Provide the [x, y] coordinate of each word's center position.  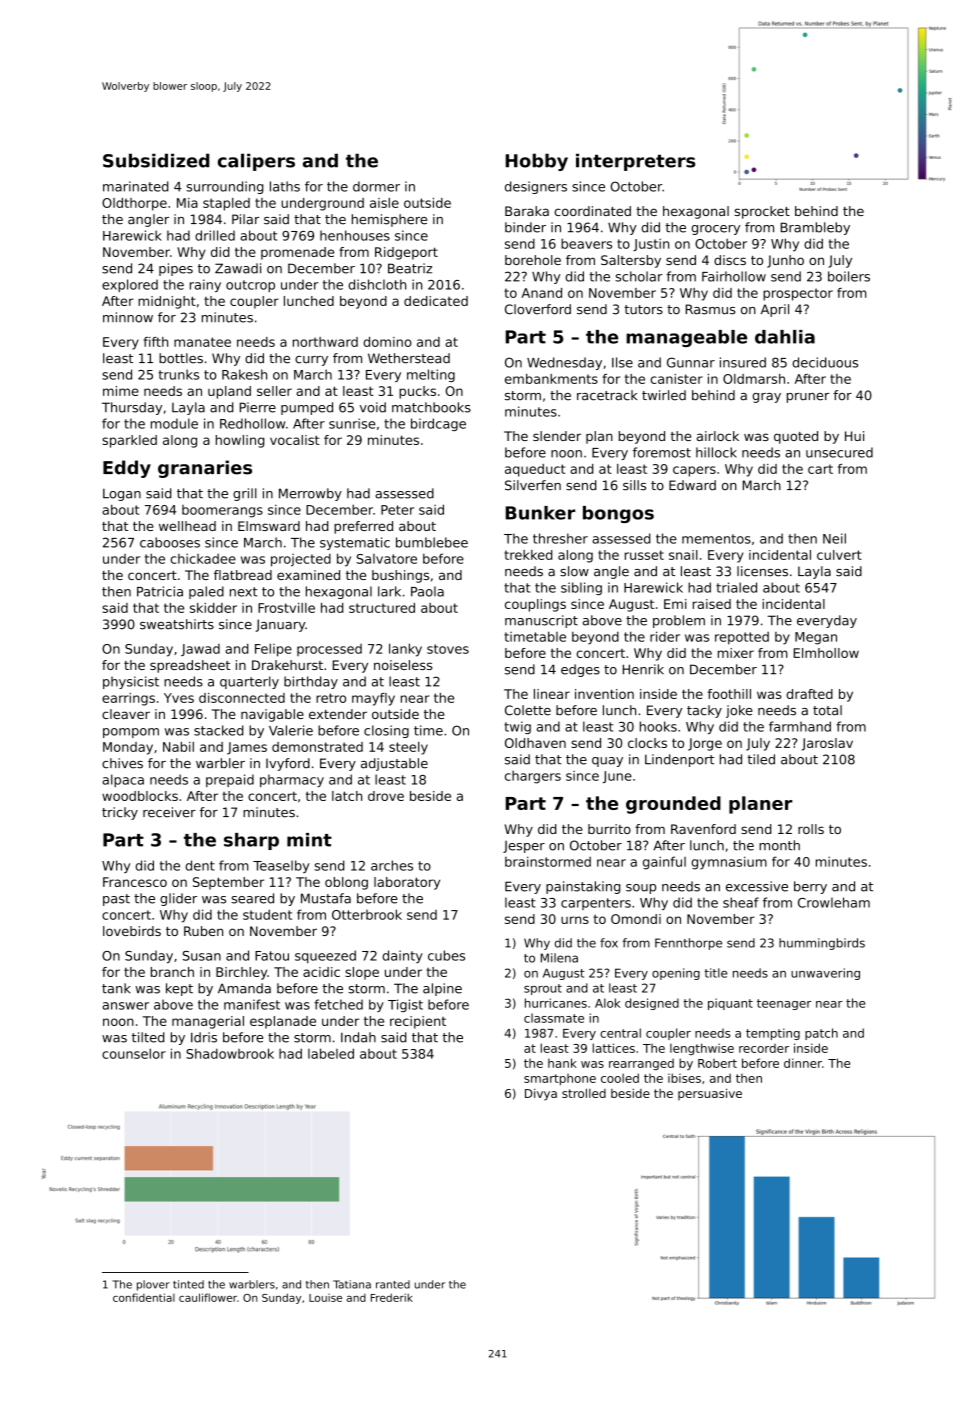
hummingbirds [822, 944]
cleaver [126, 714]
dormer [376, 186]
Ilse [622, 362]
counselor [134, 1053]
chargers [533, 777]
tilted [148, 1037]
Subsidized [156, 160]
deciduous [825, 362]
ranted [393, 1284]
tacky [704, 711]
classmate [554, 1018]
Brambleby [815, 228]
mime [121, 391]
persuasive [710, 1094]
